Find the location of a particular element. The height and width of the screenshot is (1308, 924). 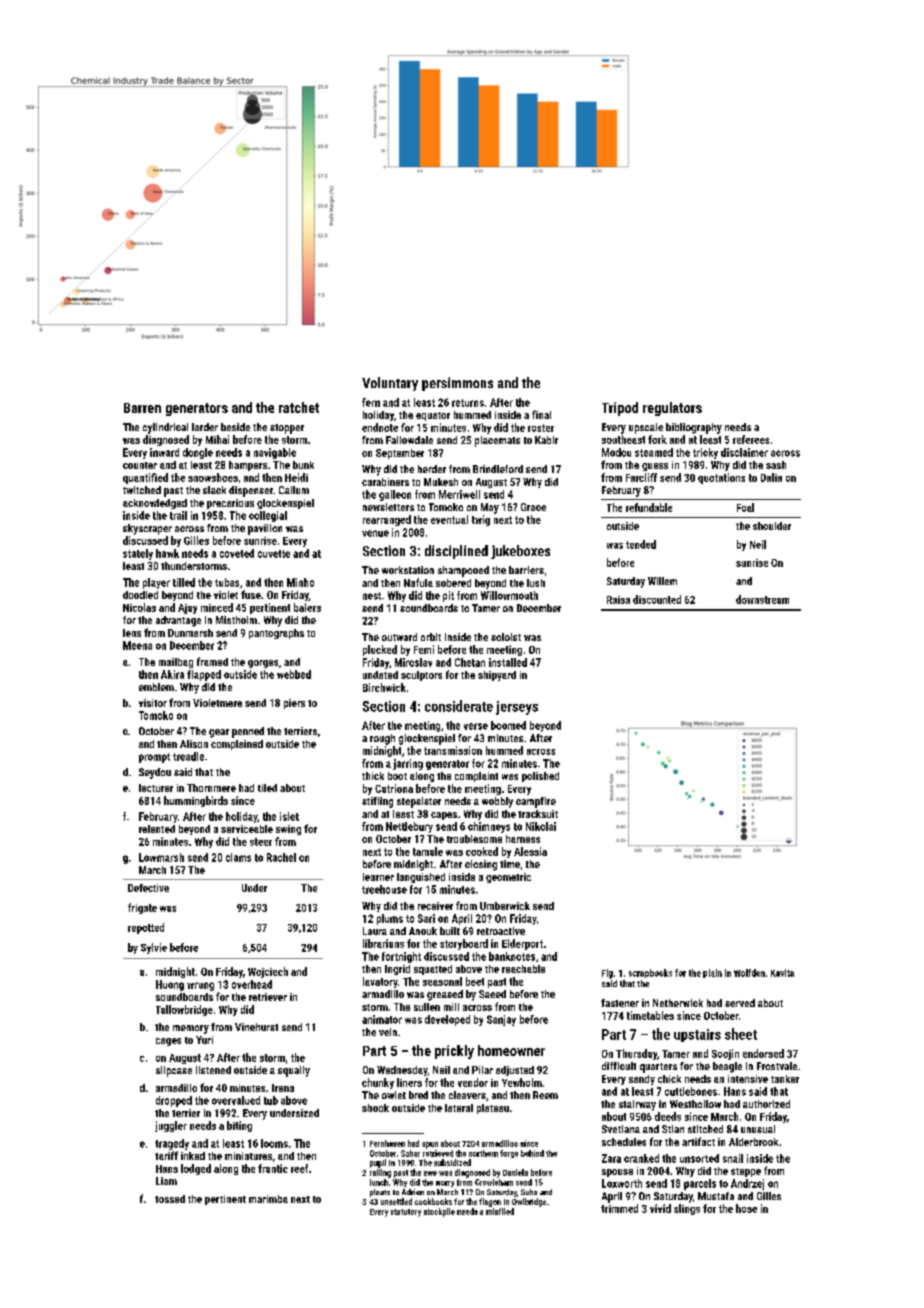

serviceable is located at coordinates (247, 829).
